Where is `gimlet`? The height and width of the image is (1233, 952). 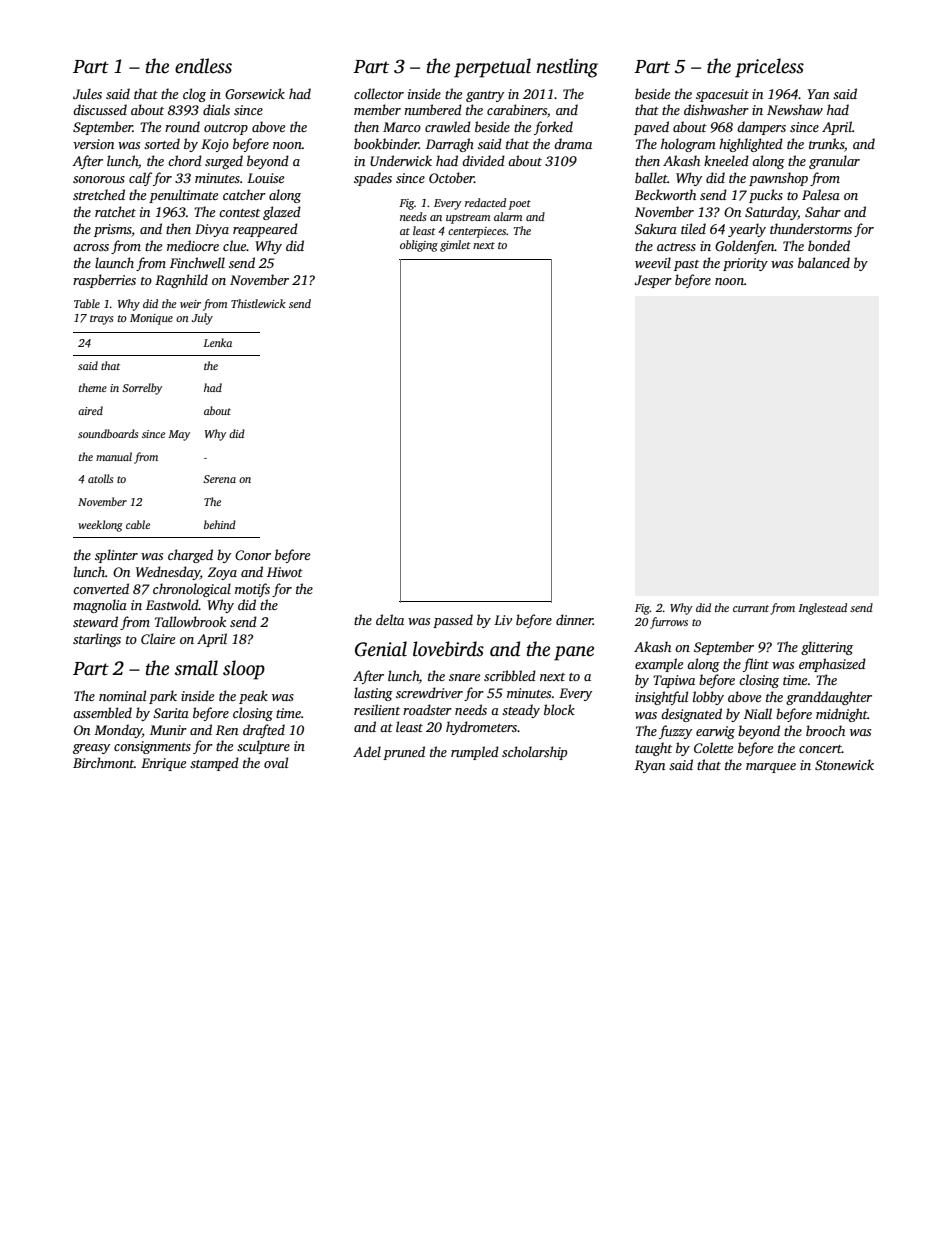 gimlet is located at coordinates (455, 246).
